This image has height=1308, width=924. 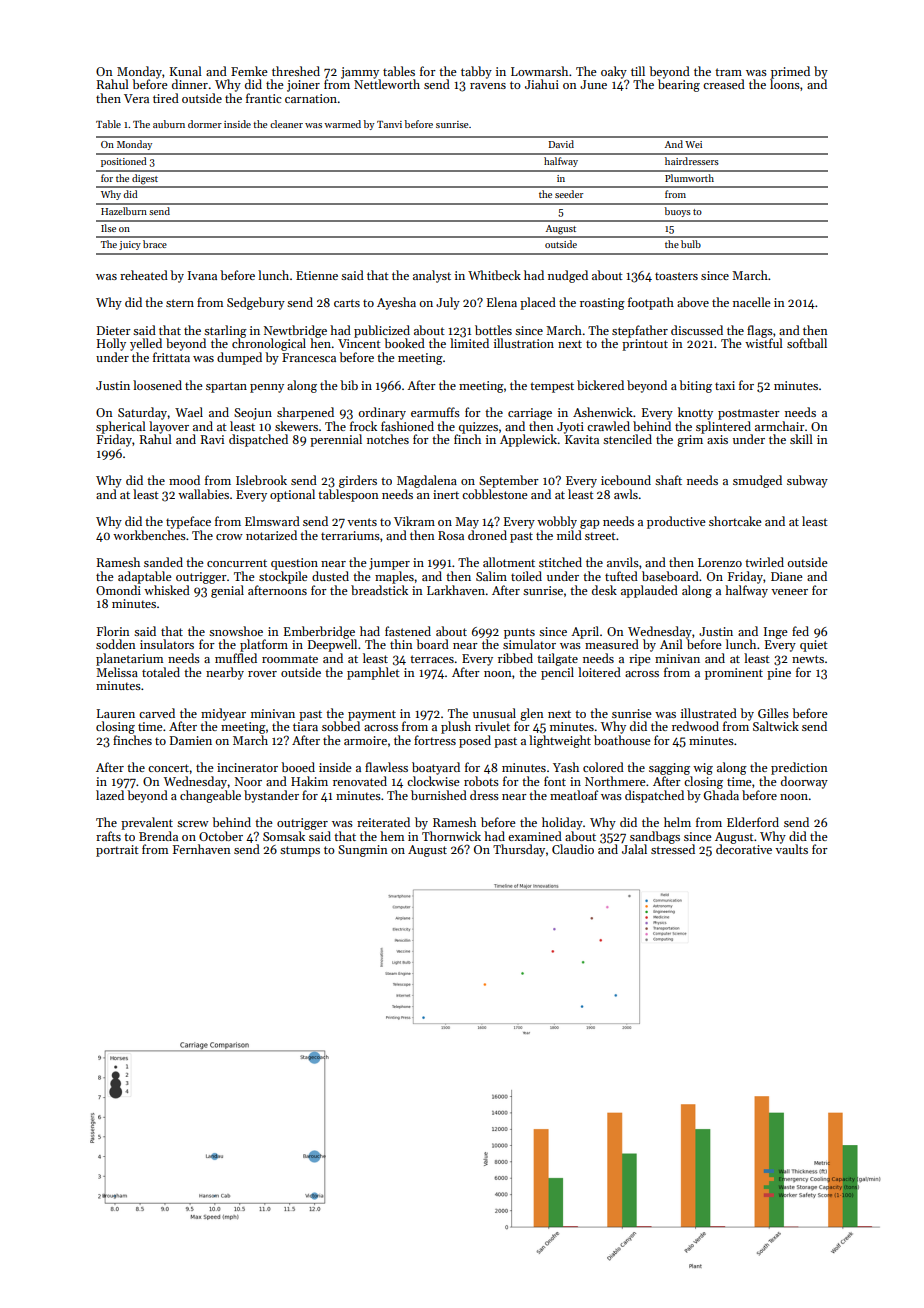 I want to click on Nettleworth, so click(x=387, y=84).
